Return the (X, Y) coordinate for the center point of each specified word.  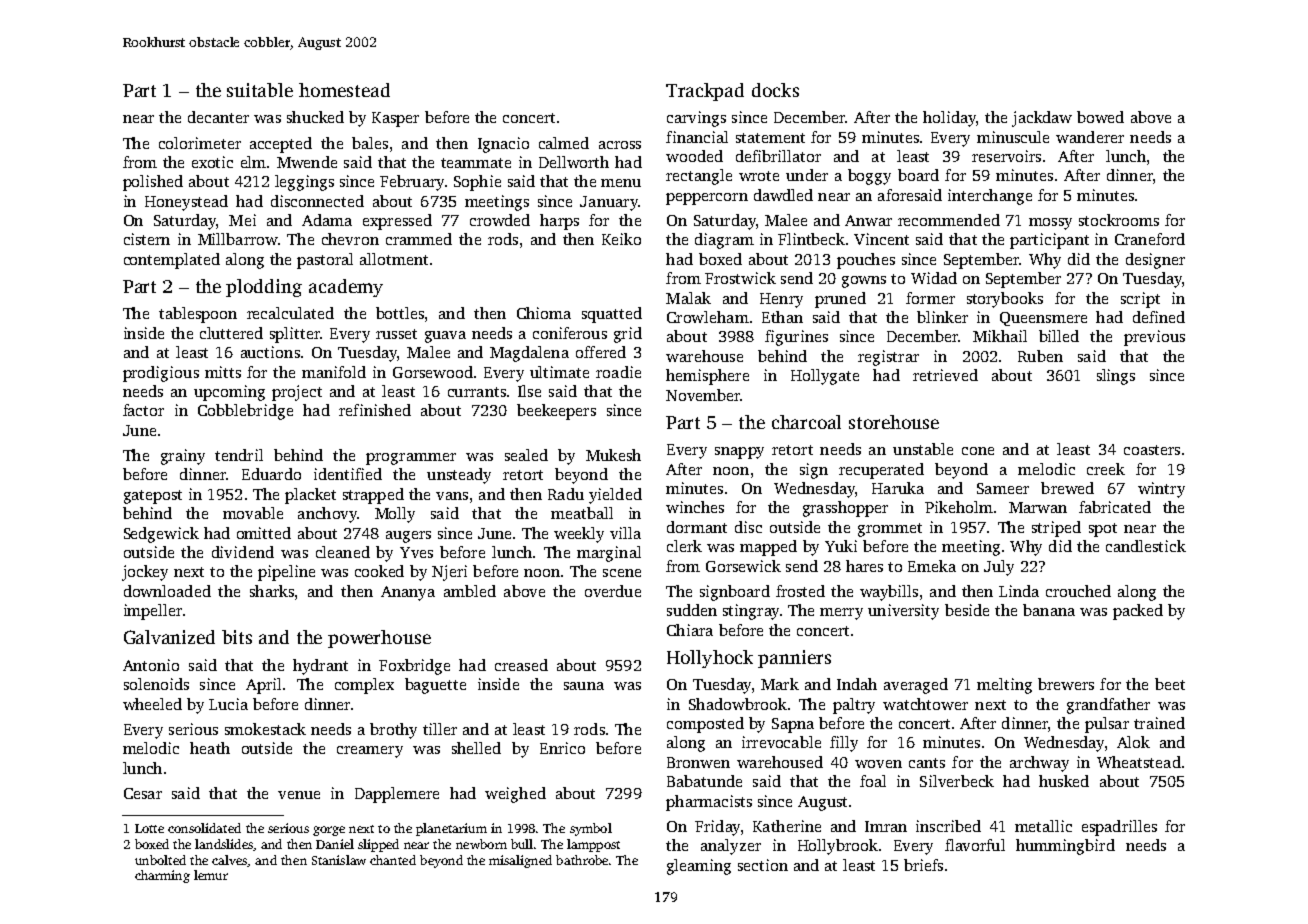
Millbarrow (238, 239)
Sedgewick (161, 535)
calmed (564, 143)
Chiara (690, 630)
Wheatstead (1139, 762)
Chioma (544, 313)
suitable (260, 90)
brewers (1066, 684)
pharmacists (709, 803)
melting (1004, 686)
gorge (329, 831)
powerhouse (379, 639)
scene (622, 573)
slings (1116, 377)
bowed (1100, 117)
